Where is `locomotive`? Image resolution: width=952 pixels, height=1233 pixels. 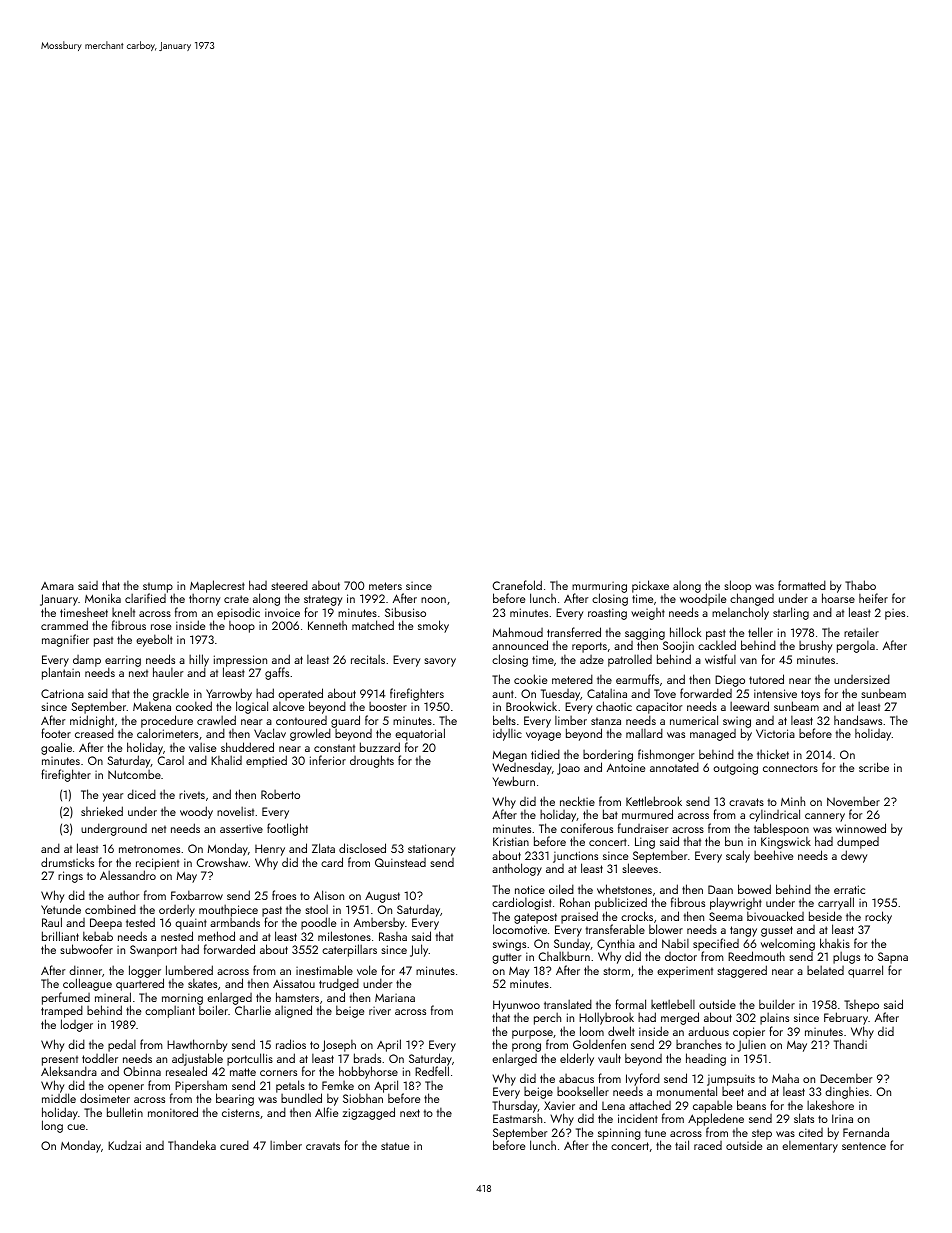
locomotive is located at coordinates (520, 929).
